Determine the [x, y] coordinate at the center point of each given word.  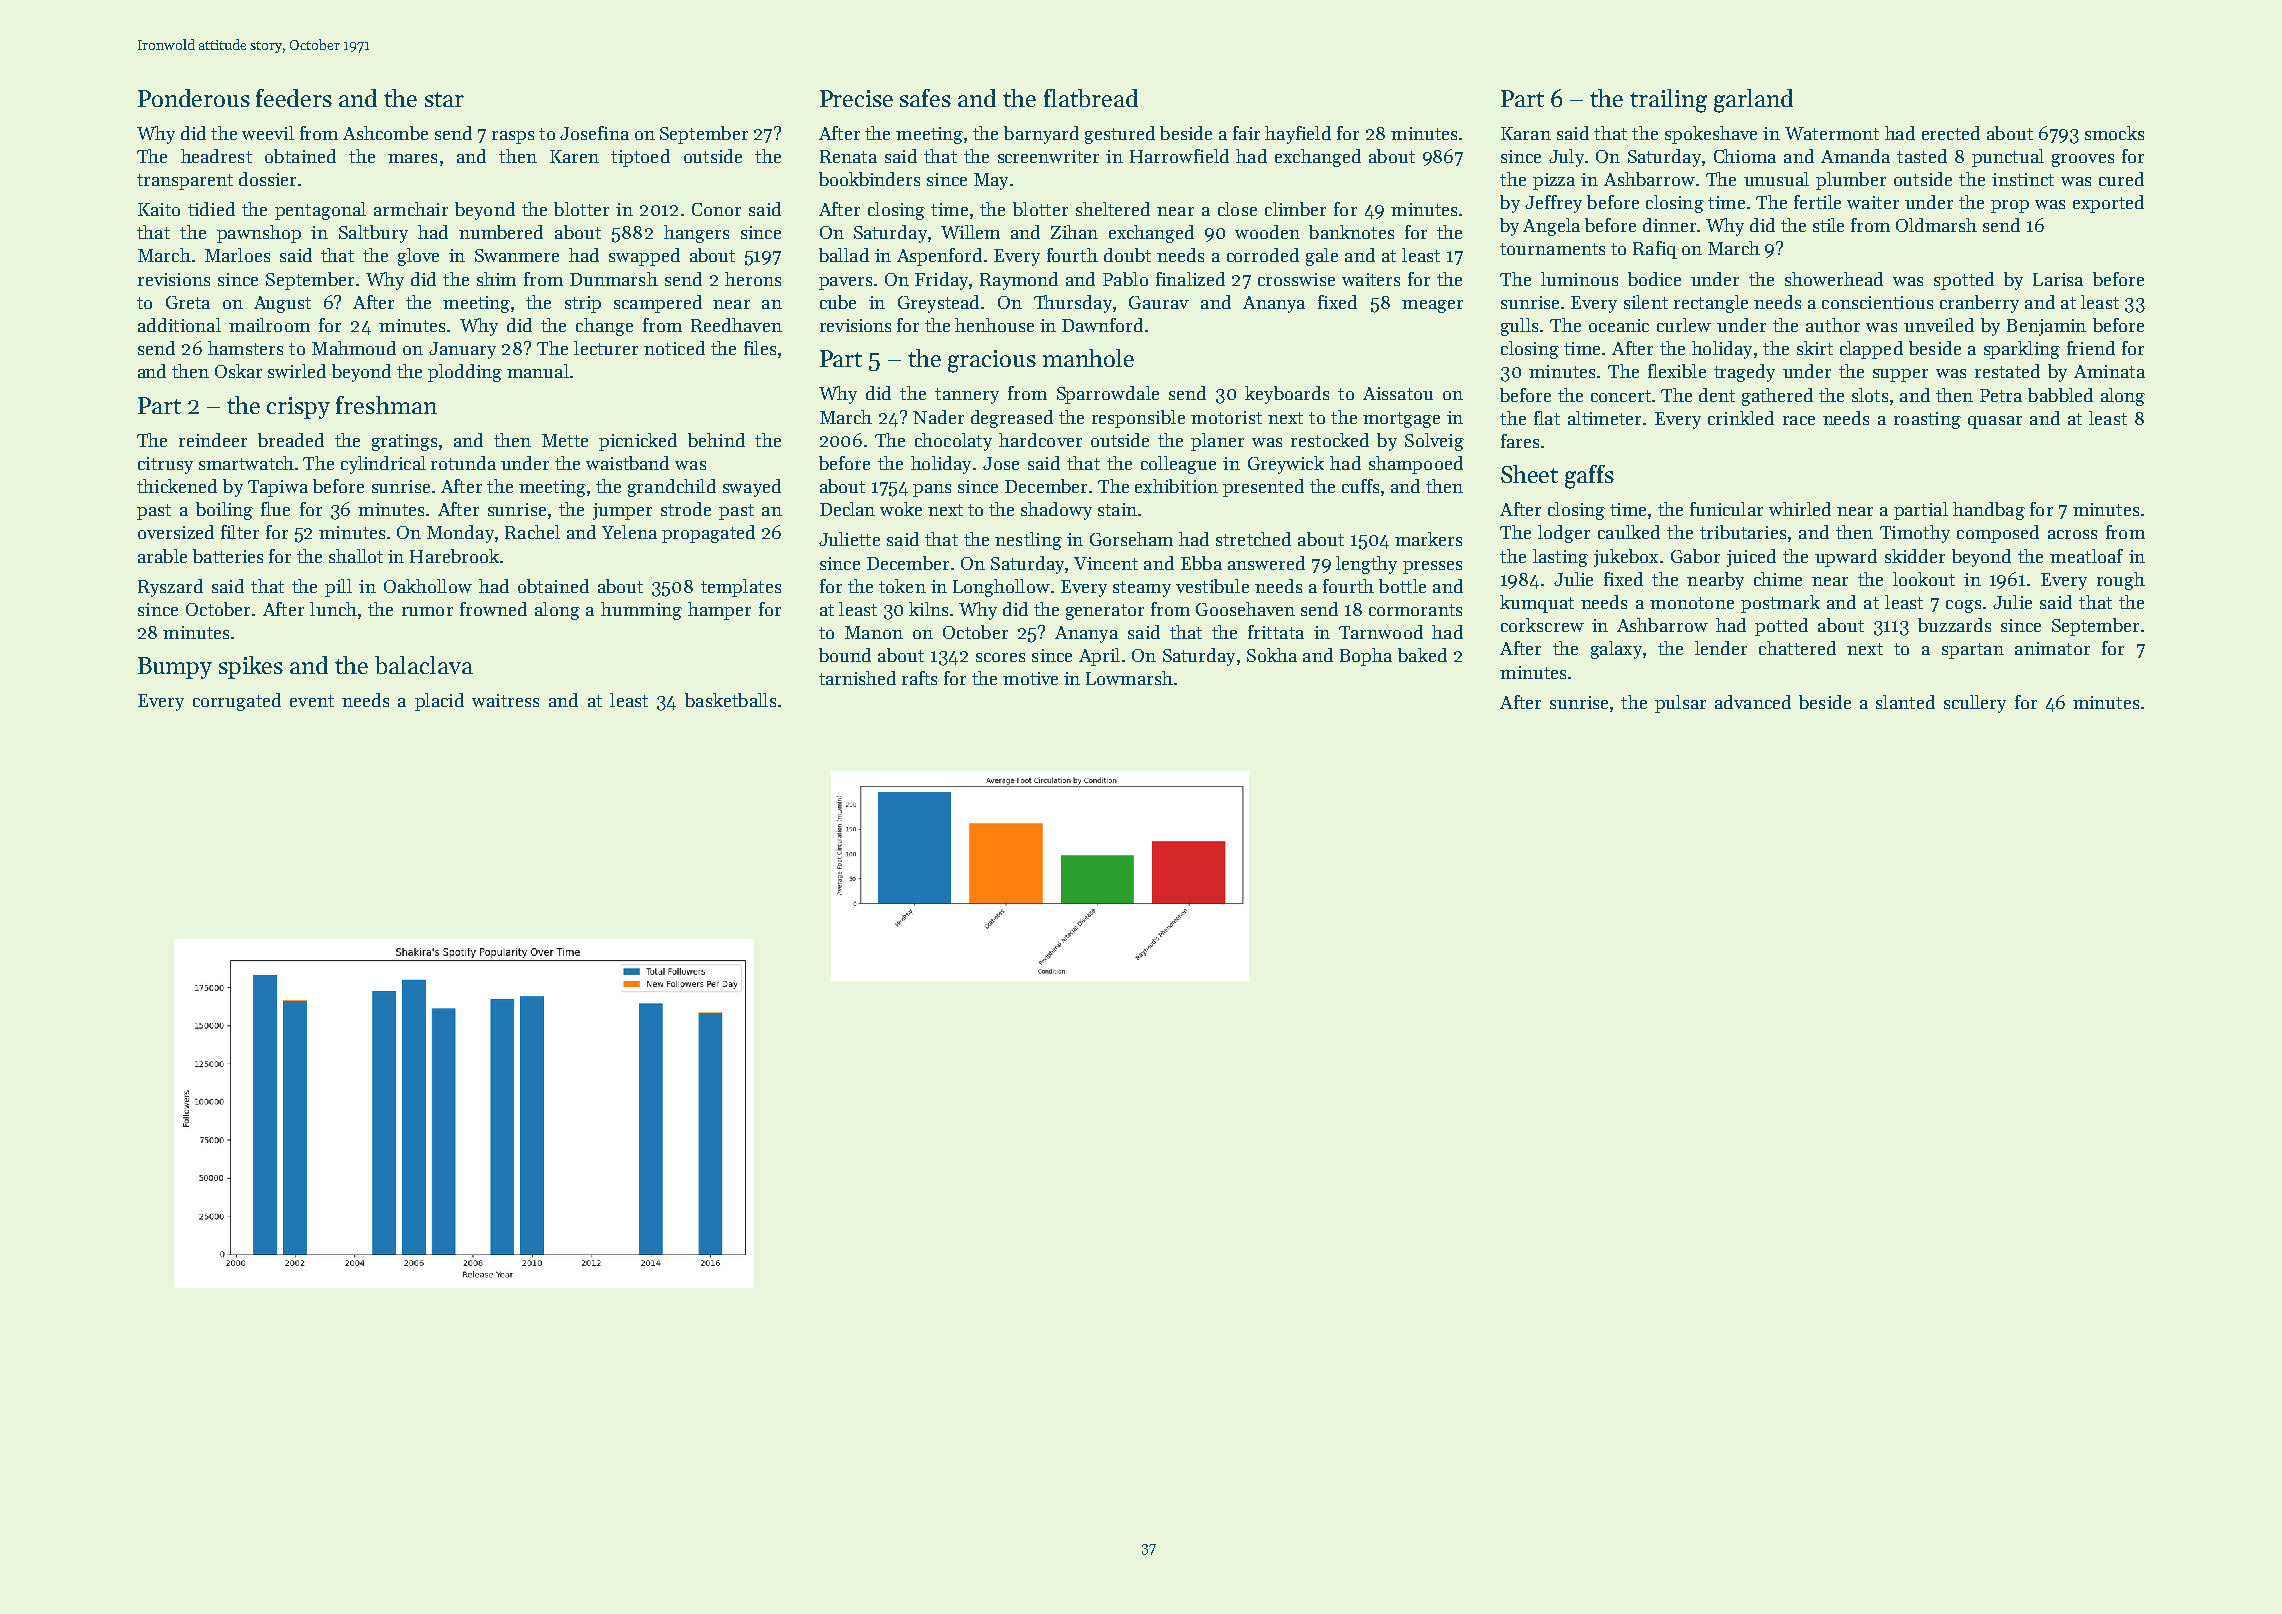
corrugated [237, 702]
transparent [185, 182]
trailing [1668, 101]
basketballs [730, 700]
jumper [622, 511]
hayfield [1298, 135]
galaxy [1616, 650]
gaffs [1589, 477]
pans [932, 490]
